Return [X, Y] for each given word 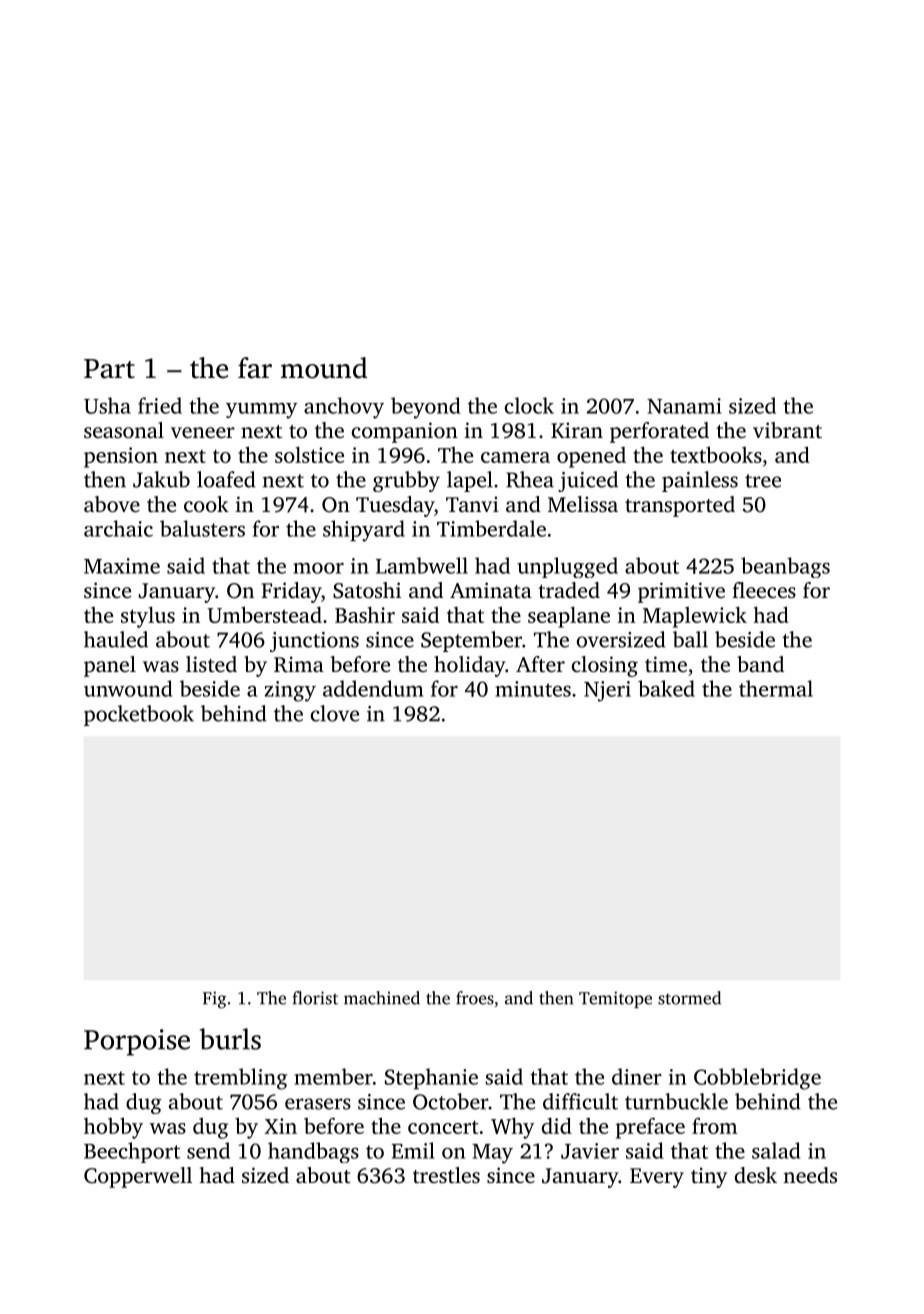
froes [475, 998]
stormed [689, 998]
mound [324, 368]
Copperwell [138, 1177]
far [255, 368]
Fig [215, 1000]
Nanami [684, 406]
